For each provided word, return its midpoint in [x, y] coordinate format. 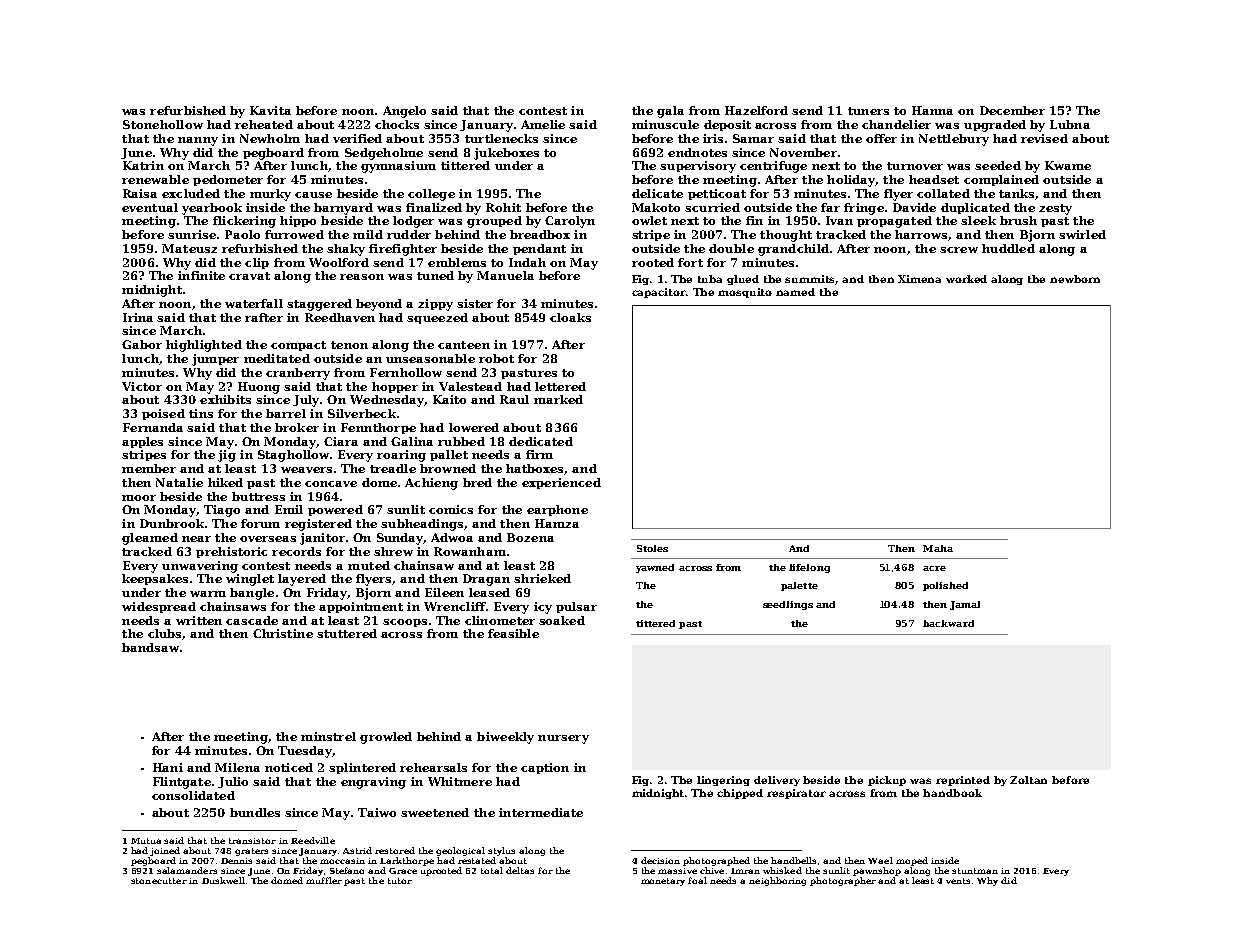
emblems [457, 262]
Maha [938, 548]
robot [496, 358]
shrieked [542, 578]
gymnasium [398, 167]
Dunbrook [172, 523]
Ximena [919, 279]
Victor [142, 386]
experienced [561, 483]
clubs [164, 633]
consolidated [193, 795]
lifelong [809, 568]
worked [966, 279]
